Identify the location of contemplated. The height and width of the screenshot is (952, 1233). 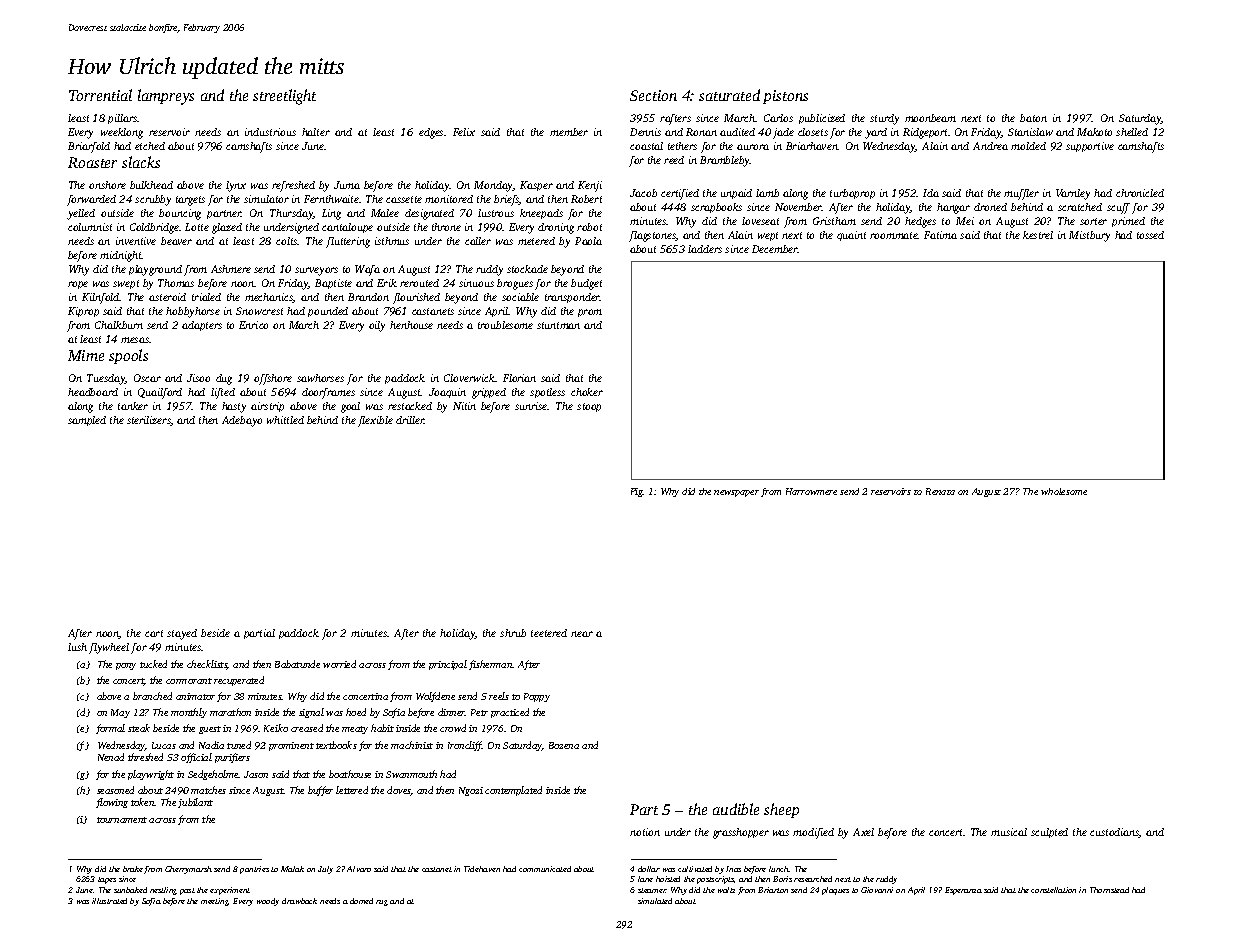
(513, 791).
